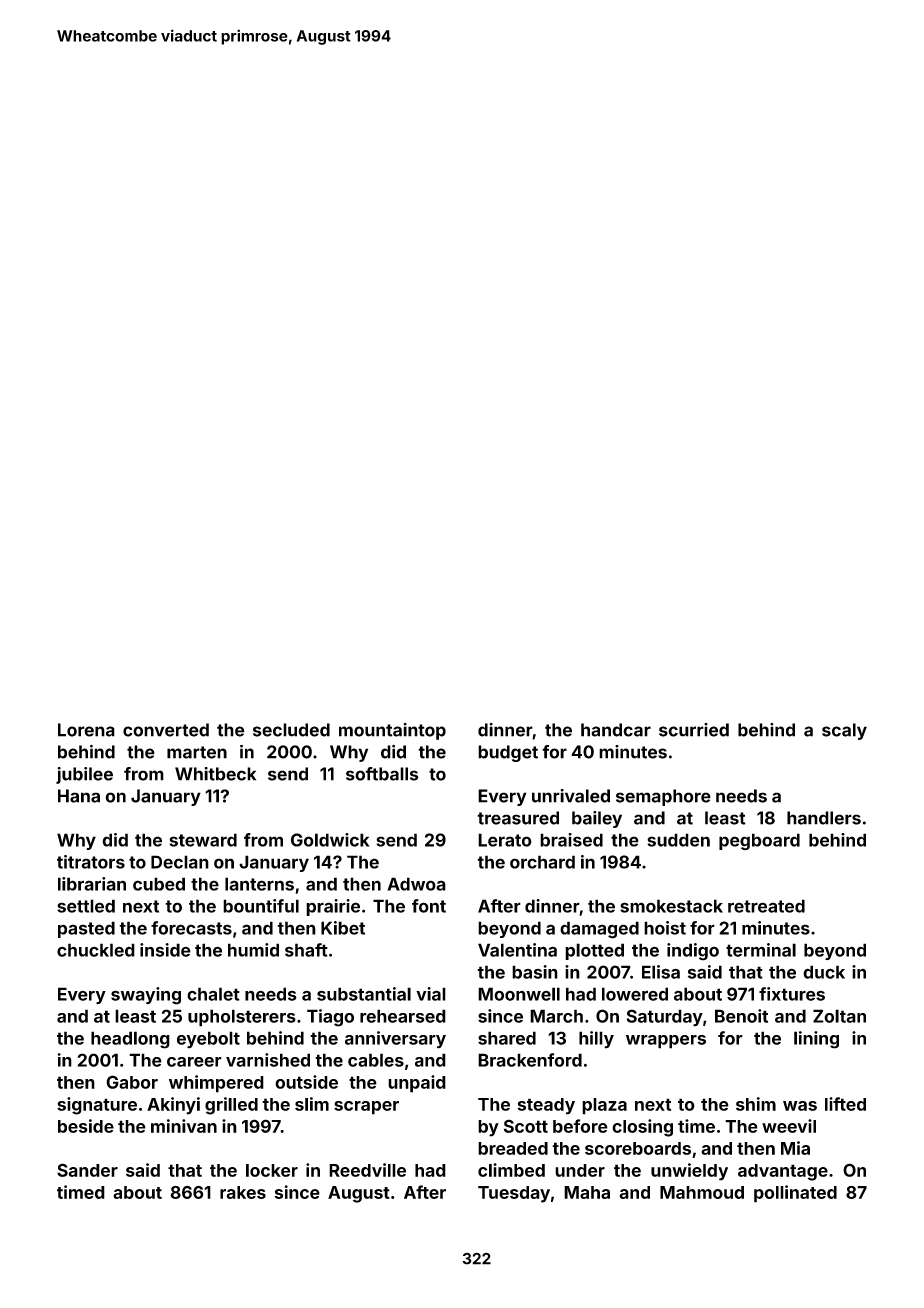 This screenshot has height=1308, width=924. Describe the element at coordinates (84, 775) in the screenshot. I see `jubilee` at that location.
